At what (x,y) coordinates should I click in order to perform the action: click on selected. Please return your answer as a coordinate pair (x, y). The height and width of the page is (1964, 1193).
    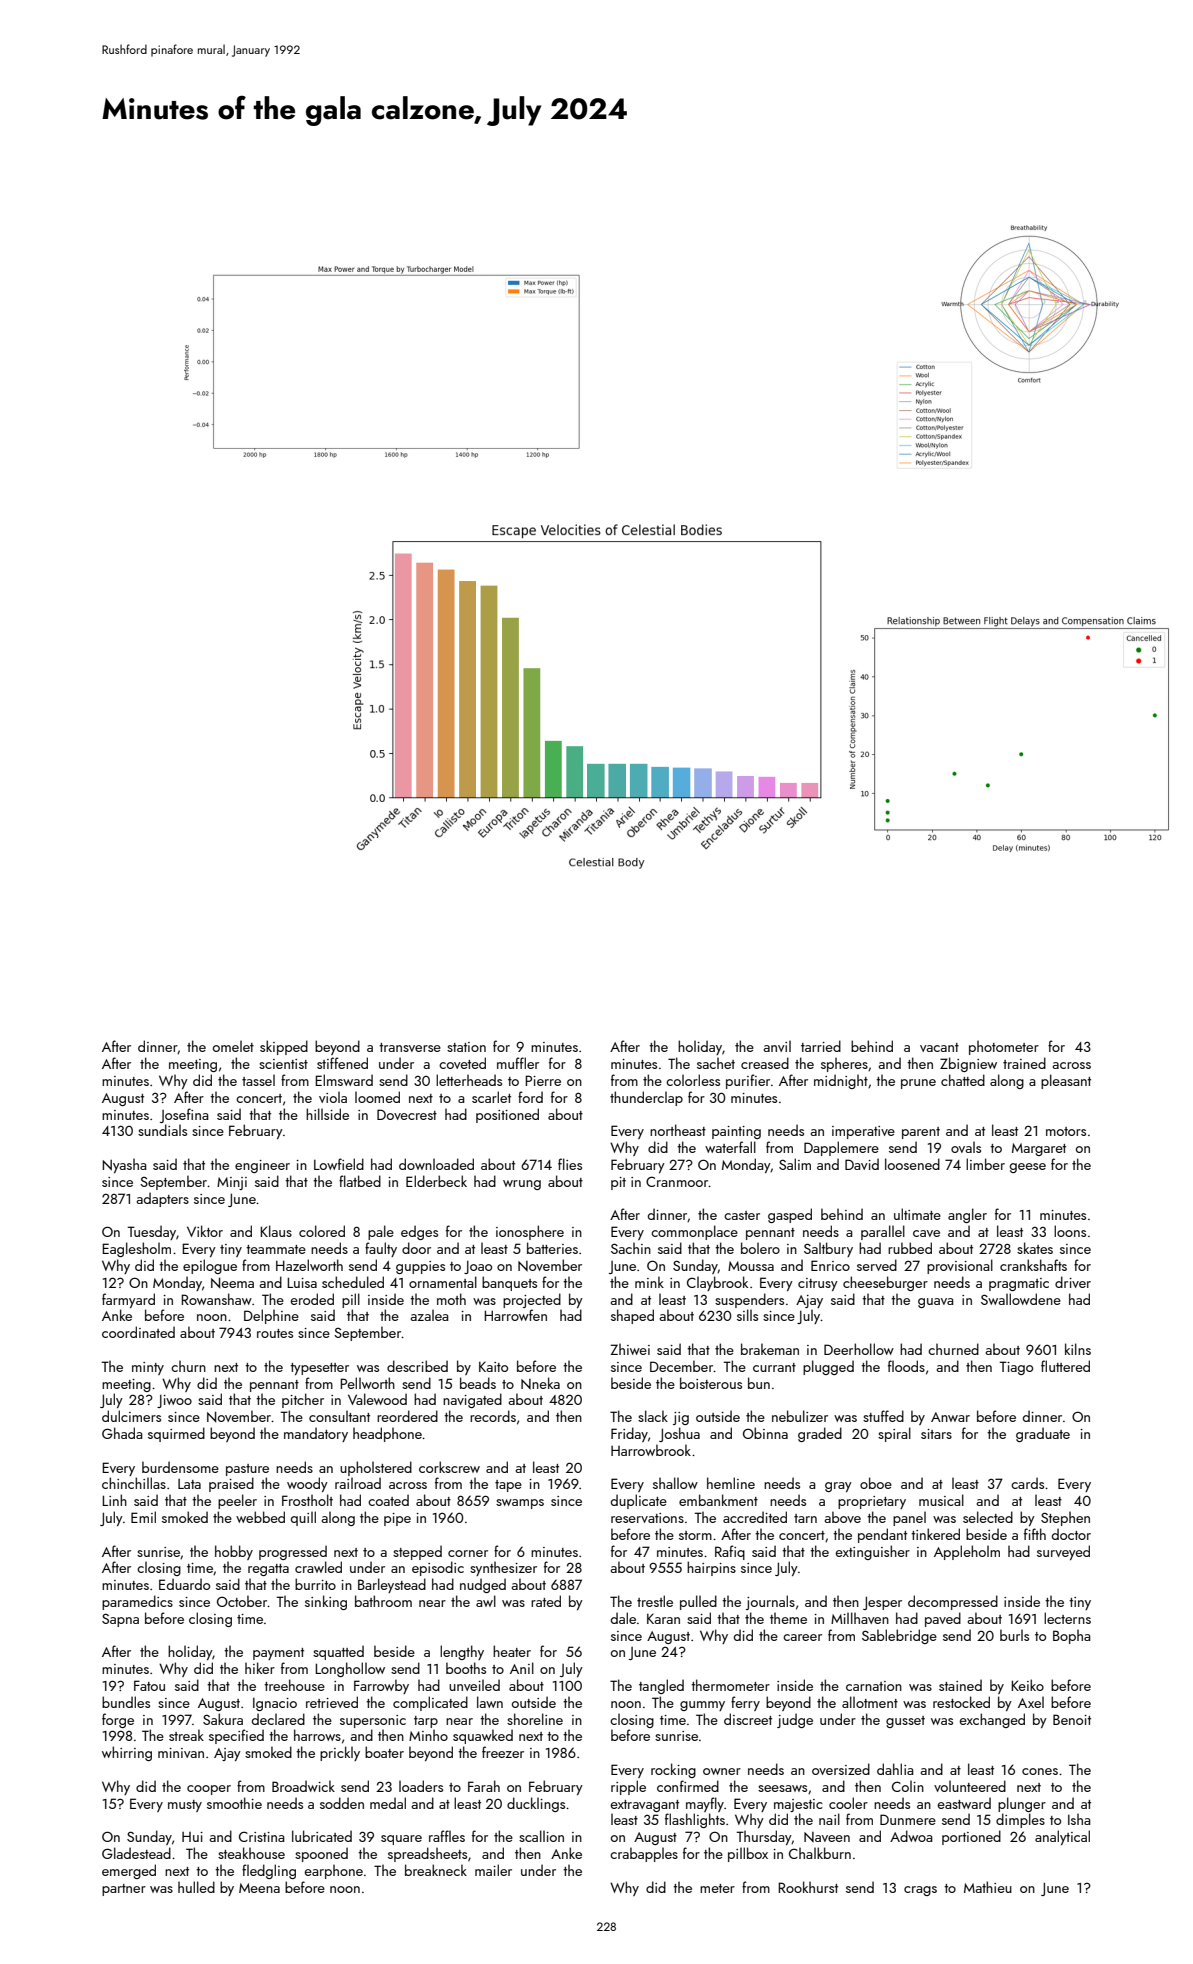
    Looking at the image, I should click on (988, 1517).
